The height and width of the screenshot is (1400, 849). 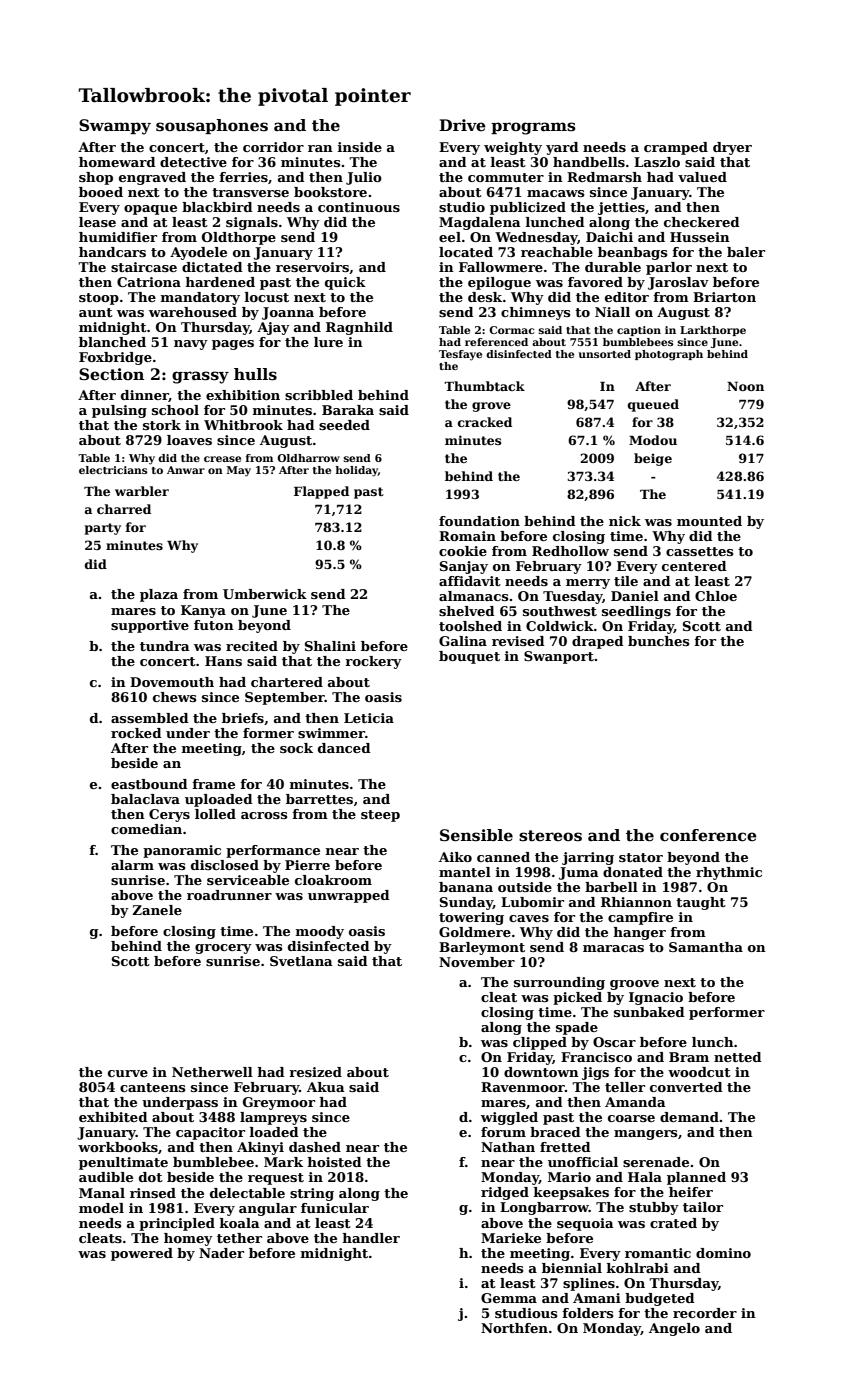 What do you see at coordinates (239, 471) in the screenshot?
I see `May` at bounding box center [239, 471].
